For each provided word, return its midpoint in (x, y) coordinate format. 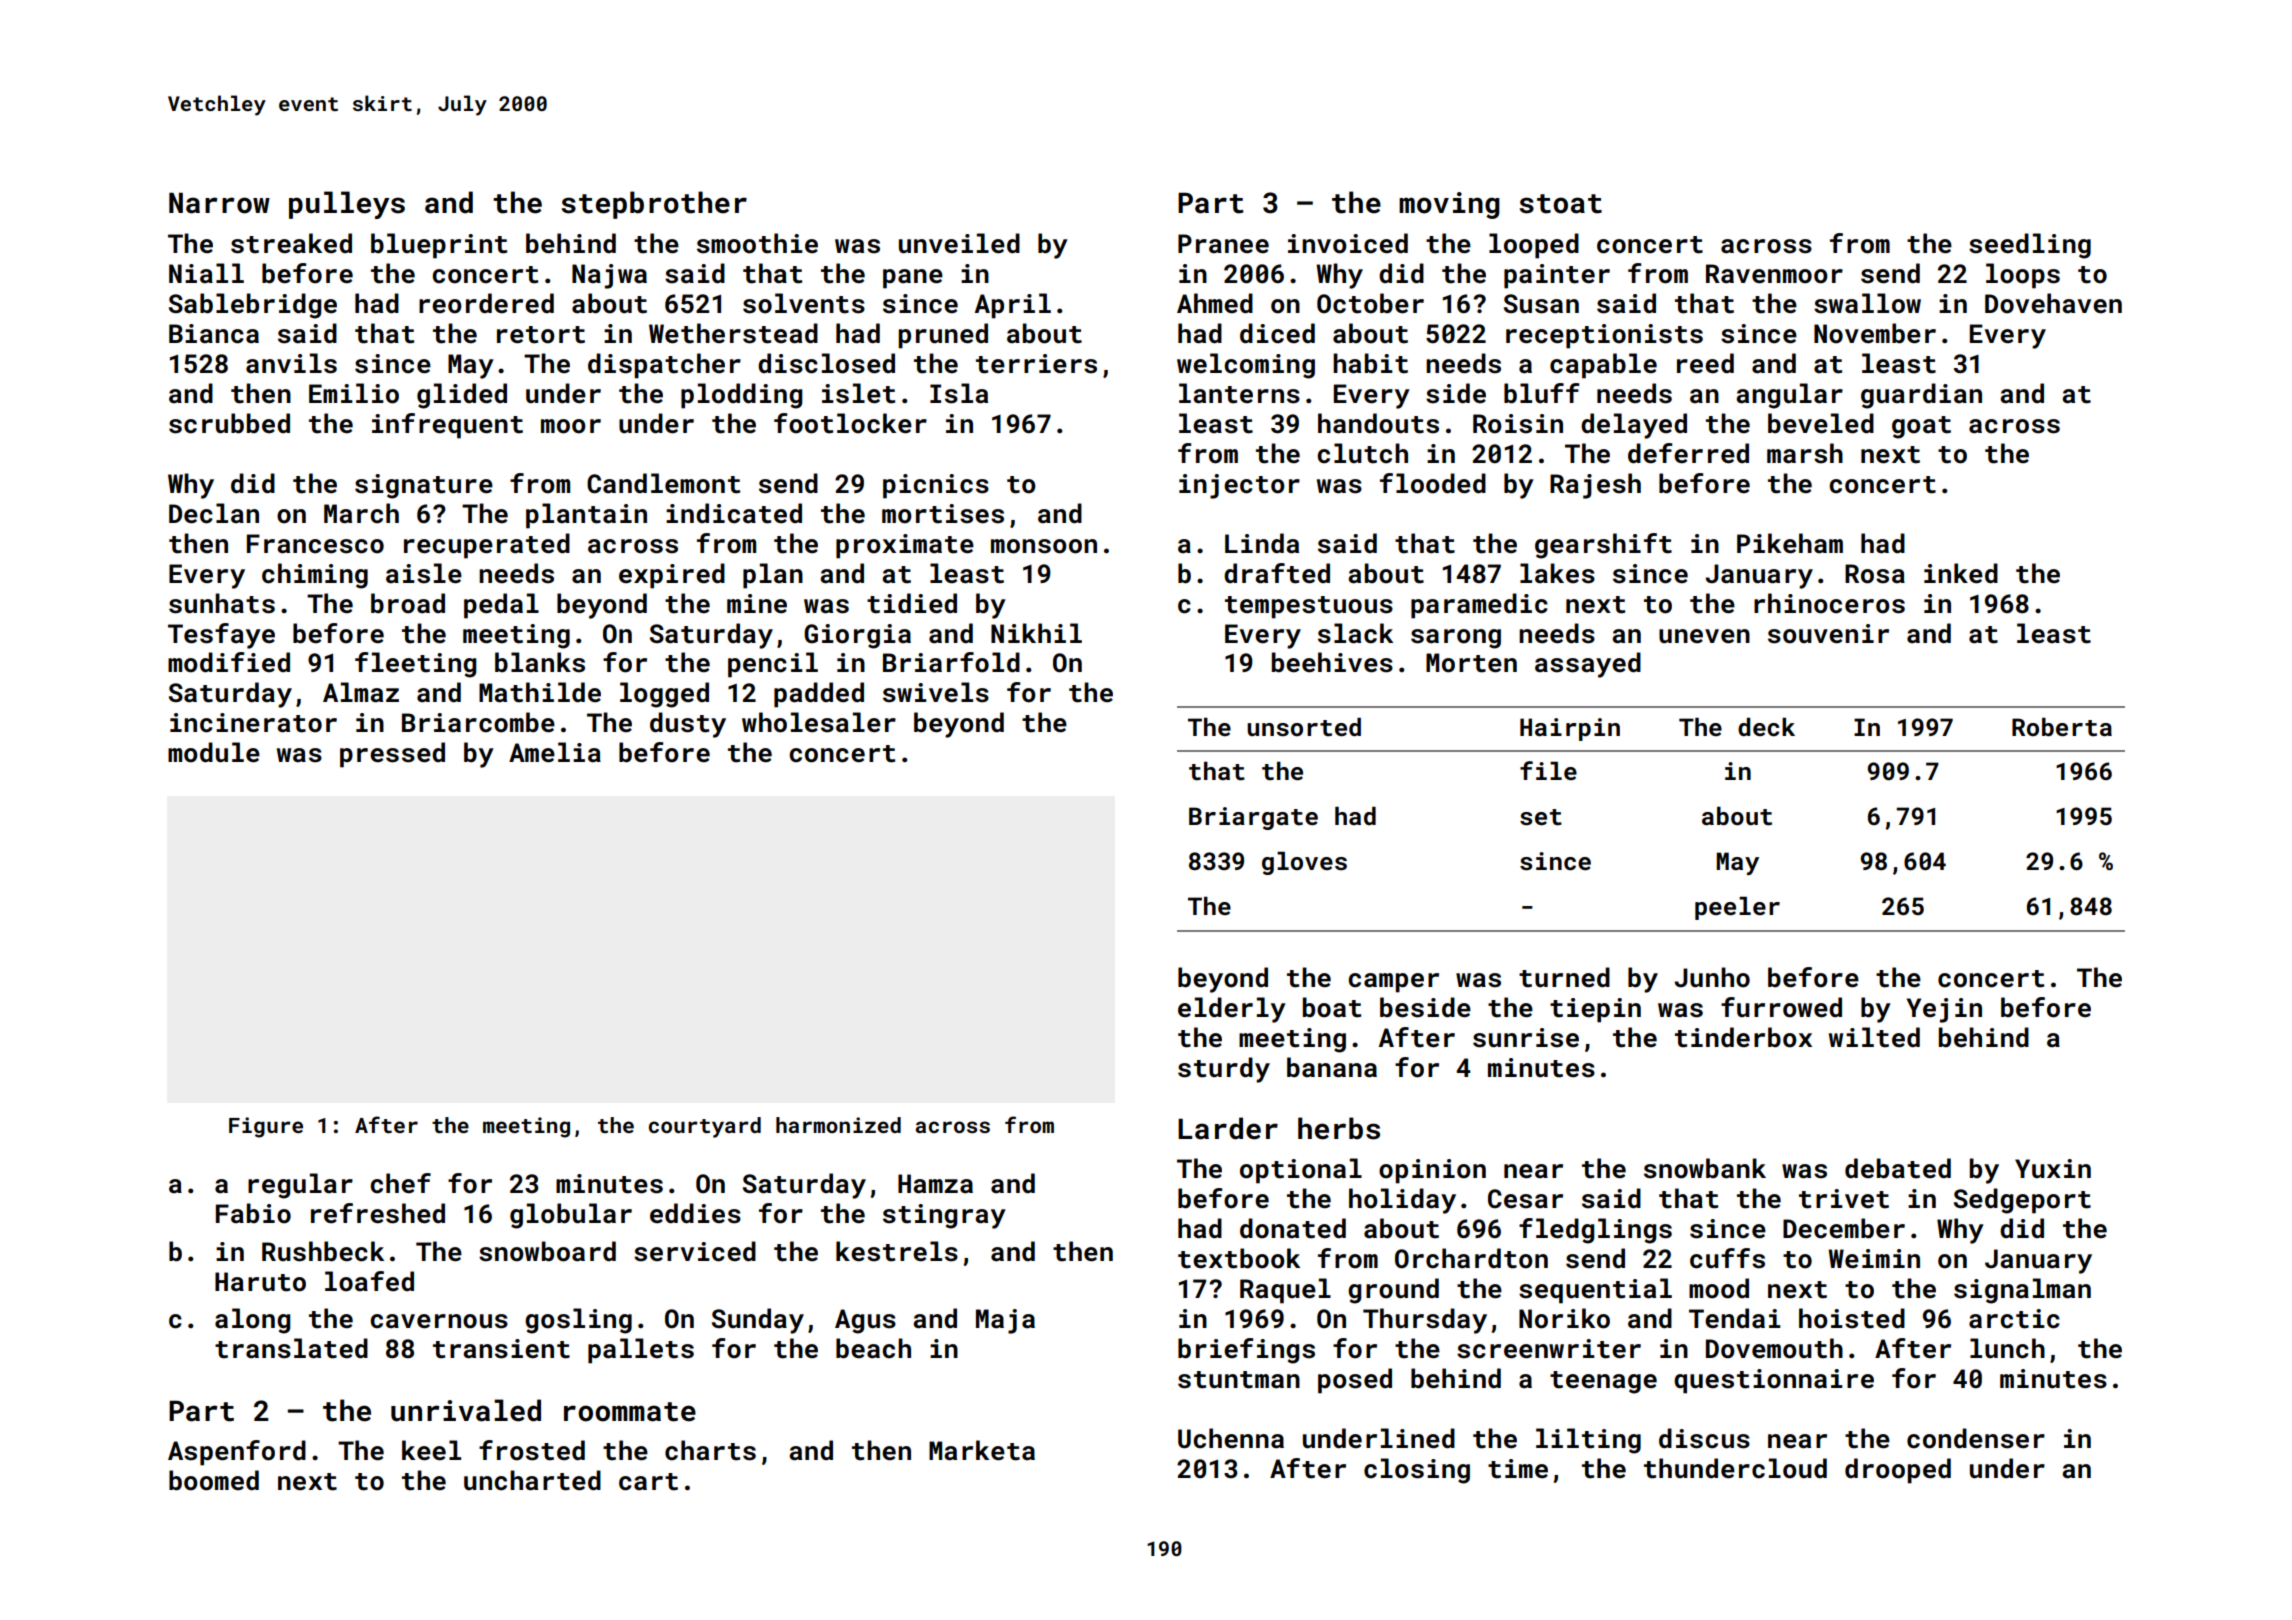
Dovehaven (2053, 303)
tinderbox (1743, 1037)
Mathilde (540, 692)
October (1370, 303)
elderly (1232, 1010)
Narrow (219, 203)
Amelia (555, 752)
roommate (630, 1412)
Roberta (2062, 727)
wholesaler (819, 722)
